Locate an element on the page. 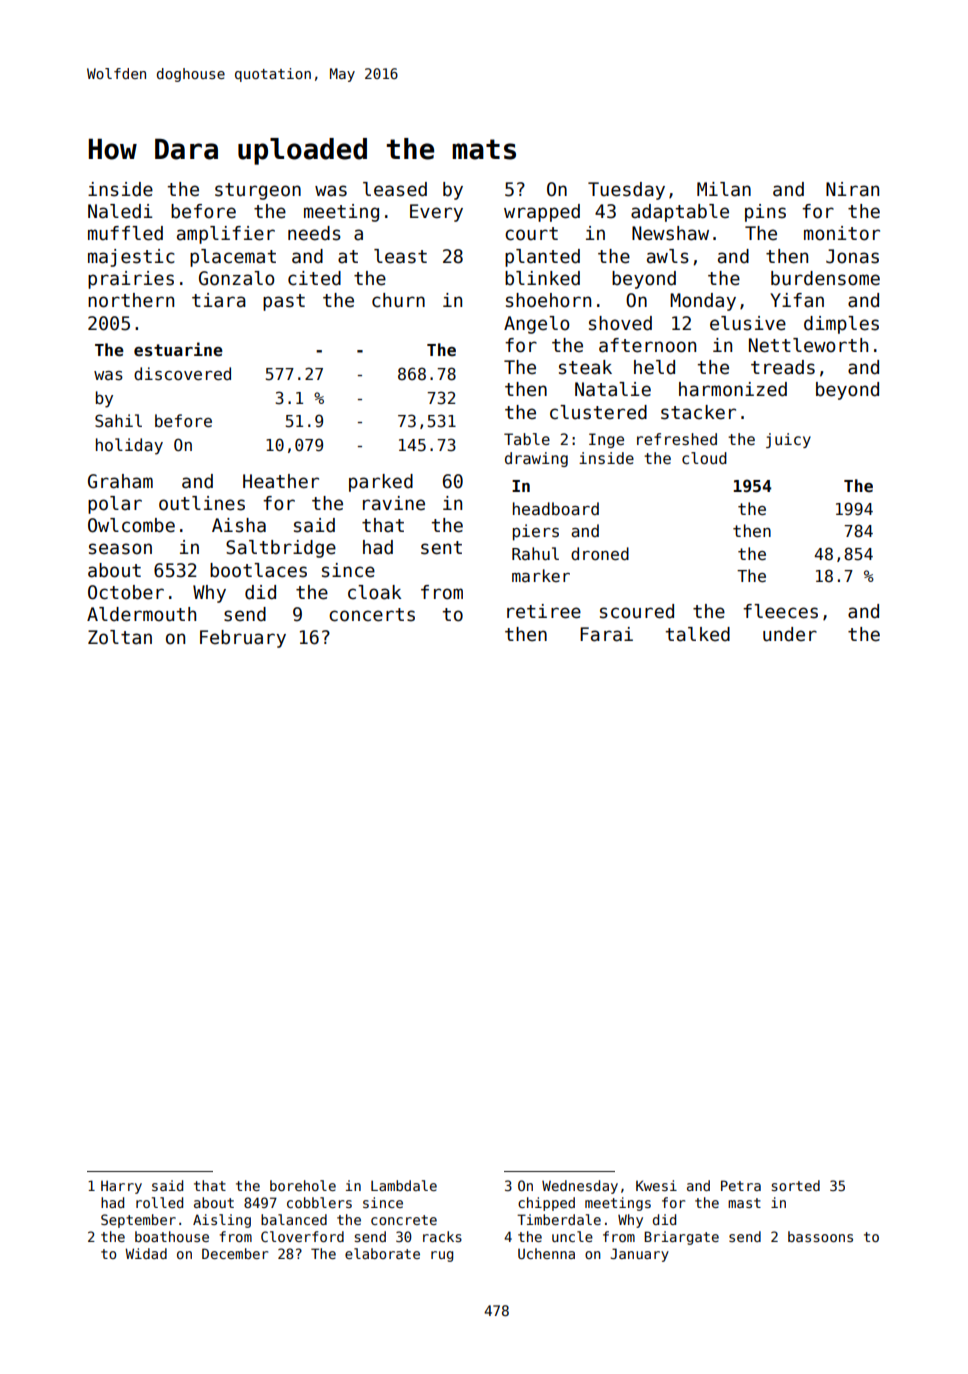 The height and width of the image is (1374, 968). shoved is located at coordinates (620, 323).
